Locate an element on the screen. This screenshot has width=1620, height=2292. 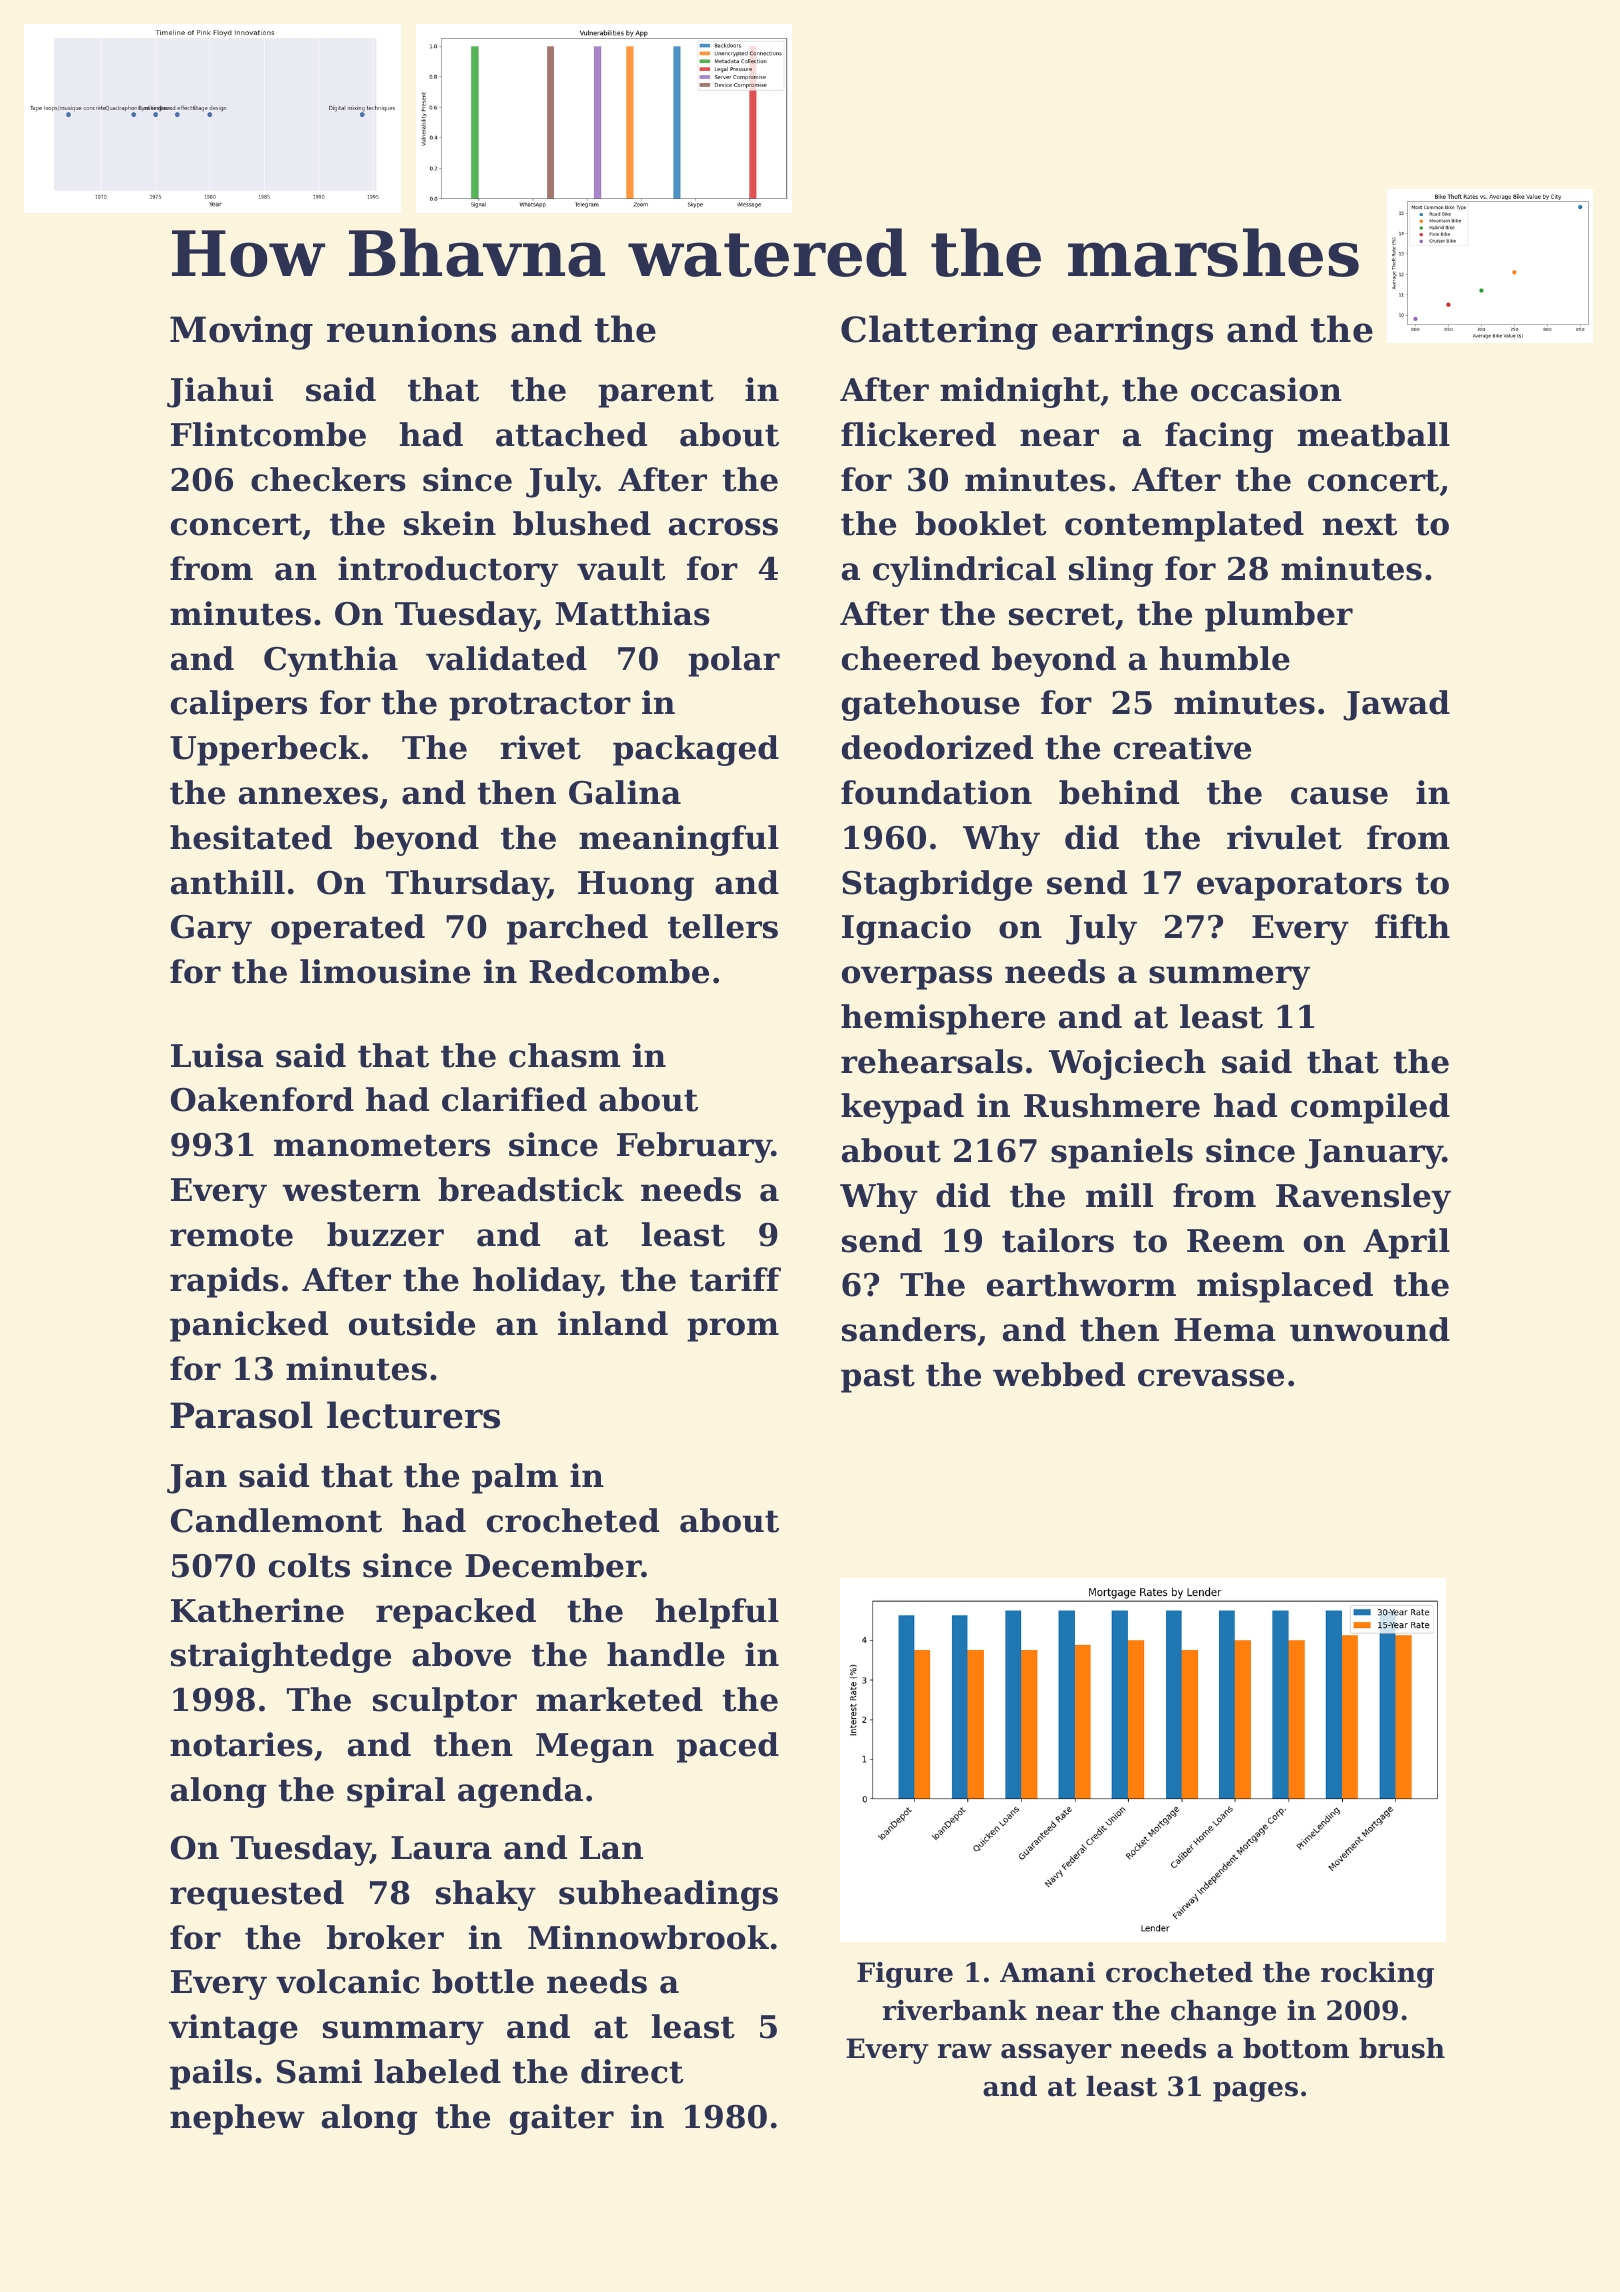
Moving is located at coordinates (241, 332).
